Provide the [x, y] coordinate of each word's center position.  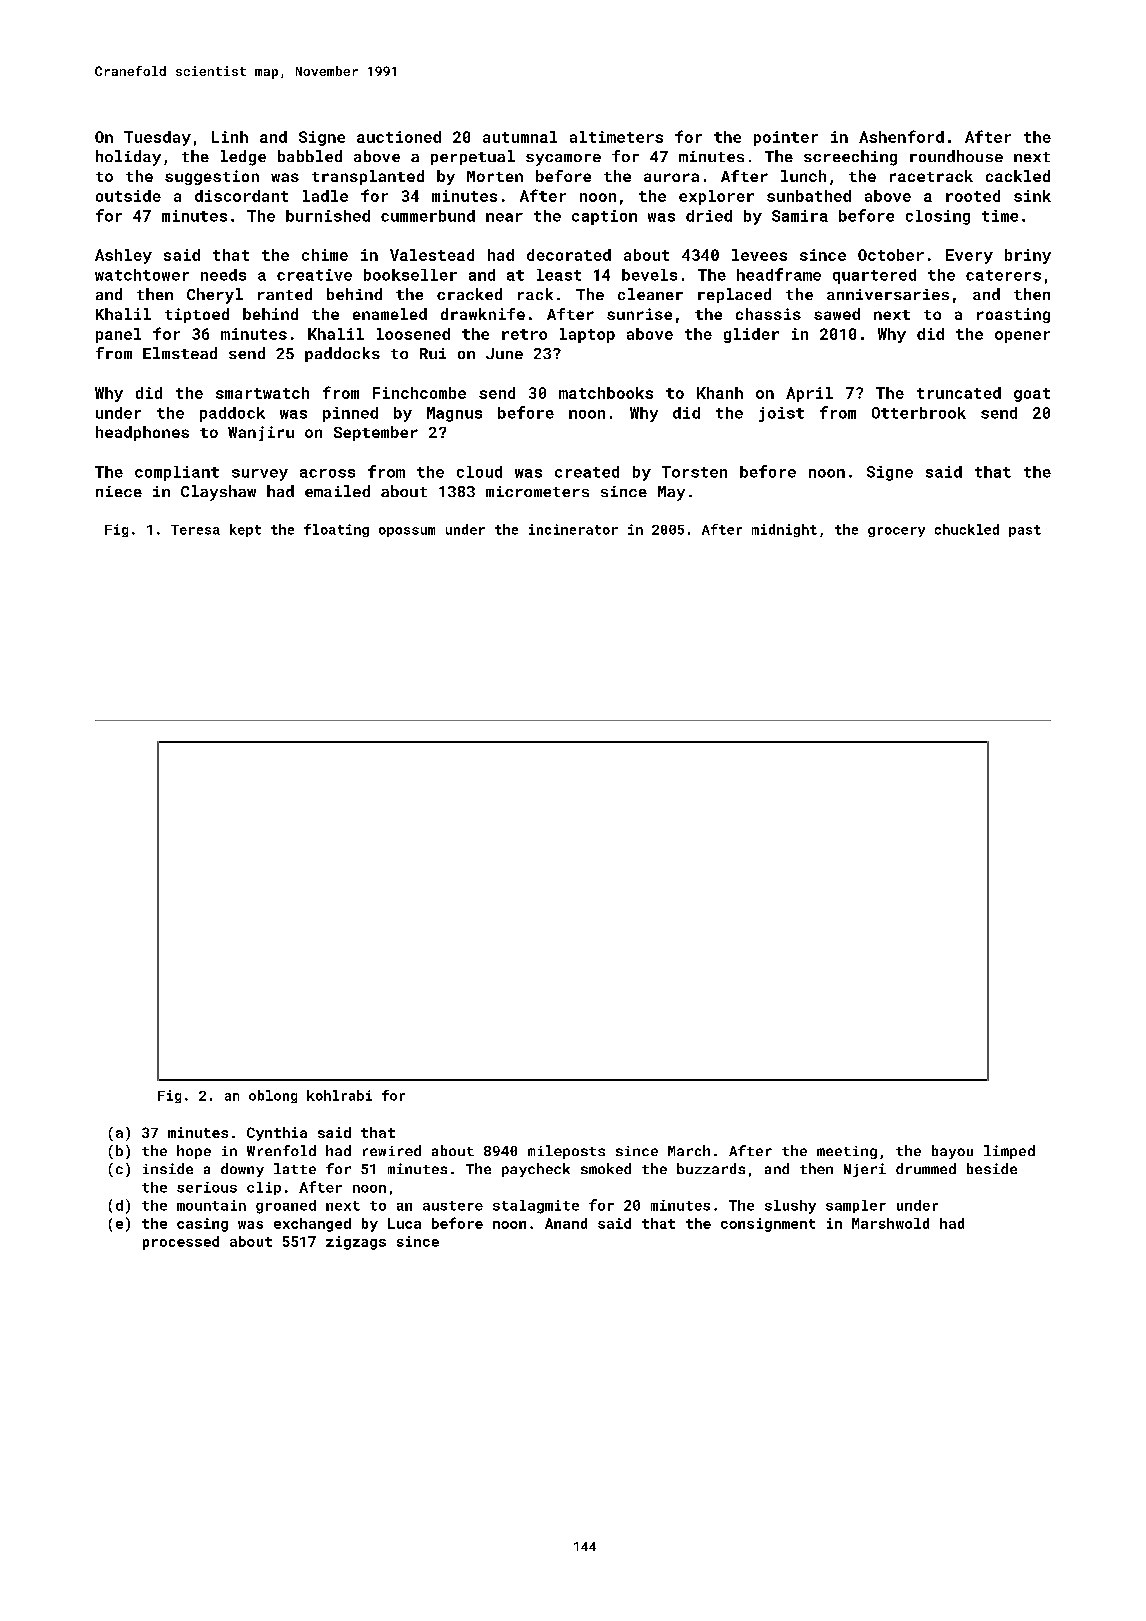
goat [1032, 395]
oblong [273, 1096]
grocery [896, 532]
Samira [800, 216]
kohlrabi [339, 1095]
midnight [784, 530]
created [587, 472]
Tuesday [157, 138]
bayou [952, 1152]
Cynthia [277, 1134]
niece [119, 491]
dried [709, 216]
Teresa [195, 530]
